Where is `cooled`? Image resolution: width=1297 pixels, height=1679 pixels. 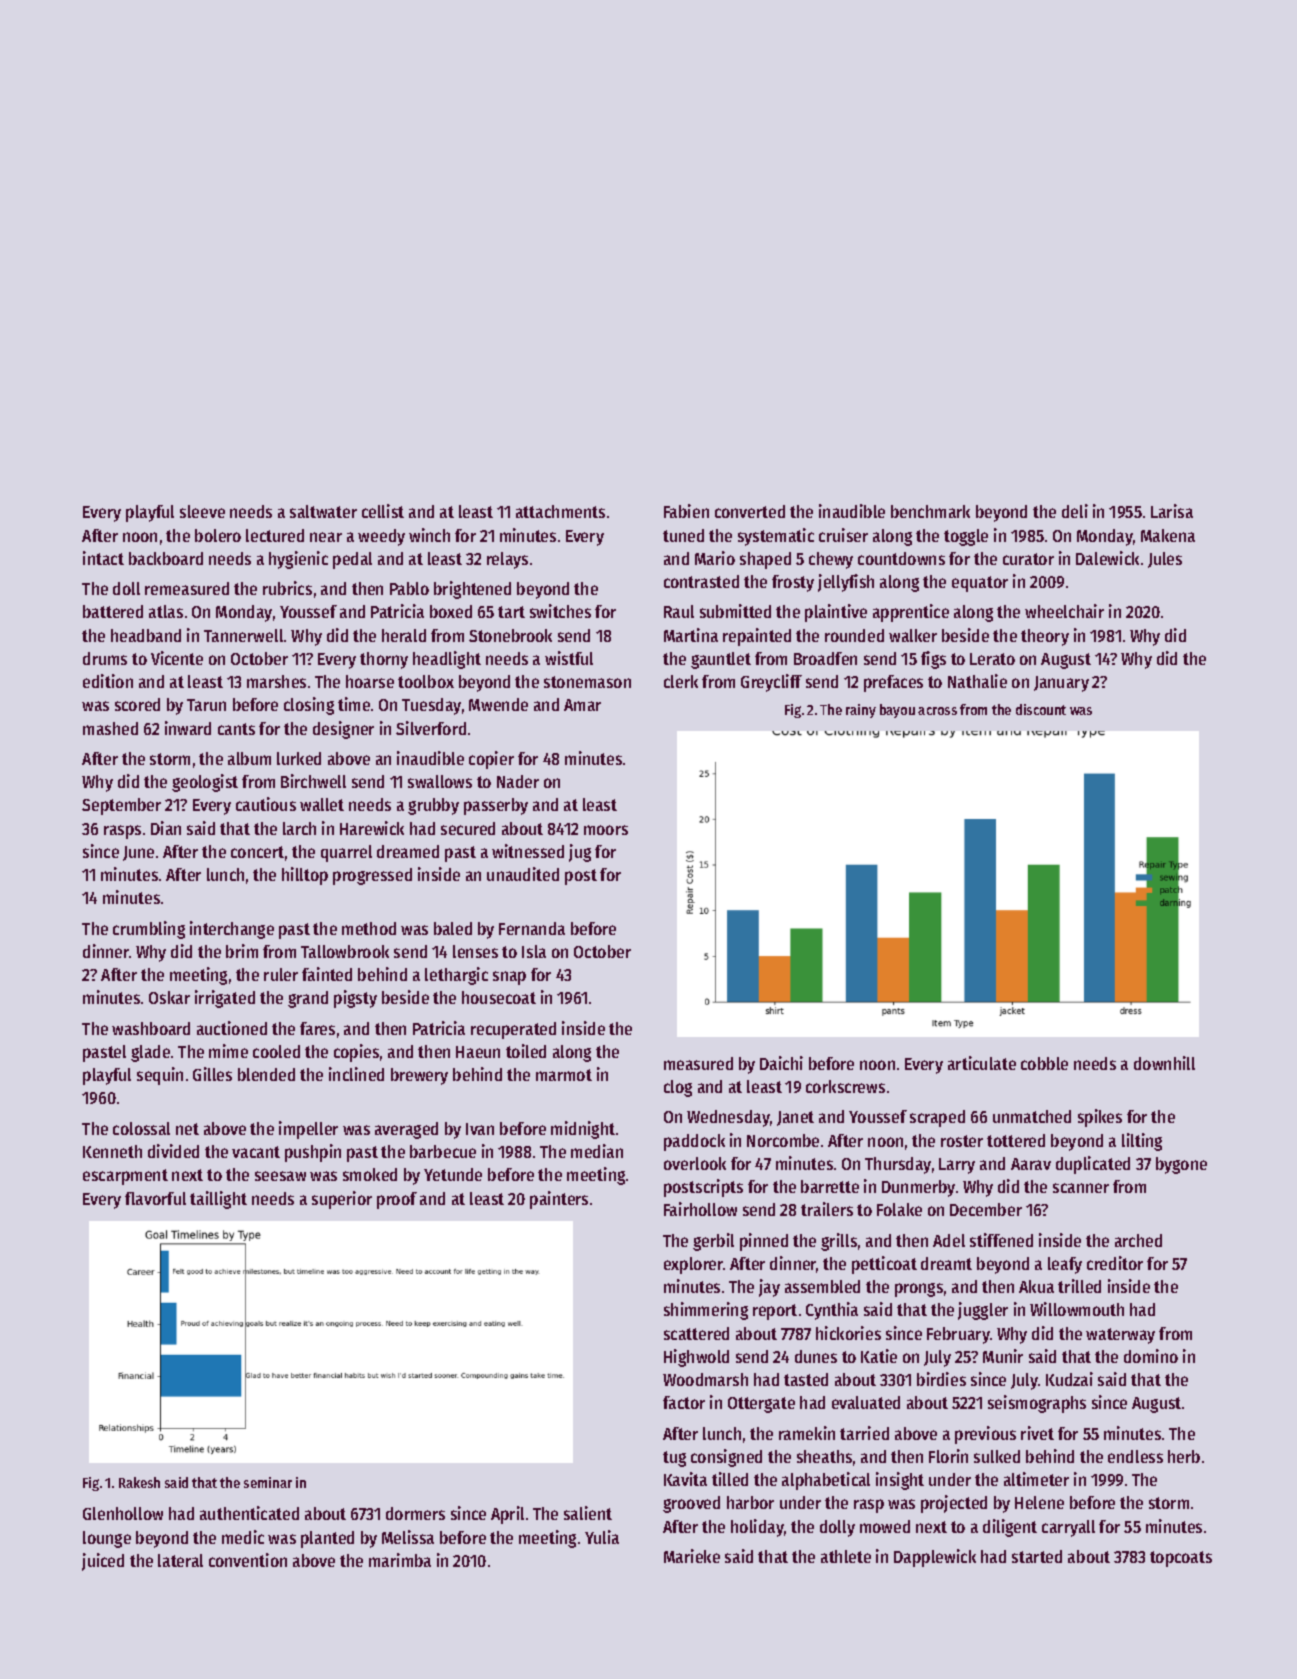 cooled is located at coordinates (276, 1051).
